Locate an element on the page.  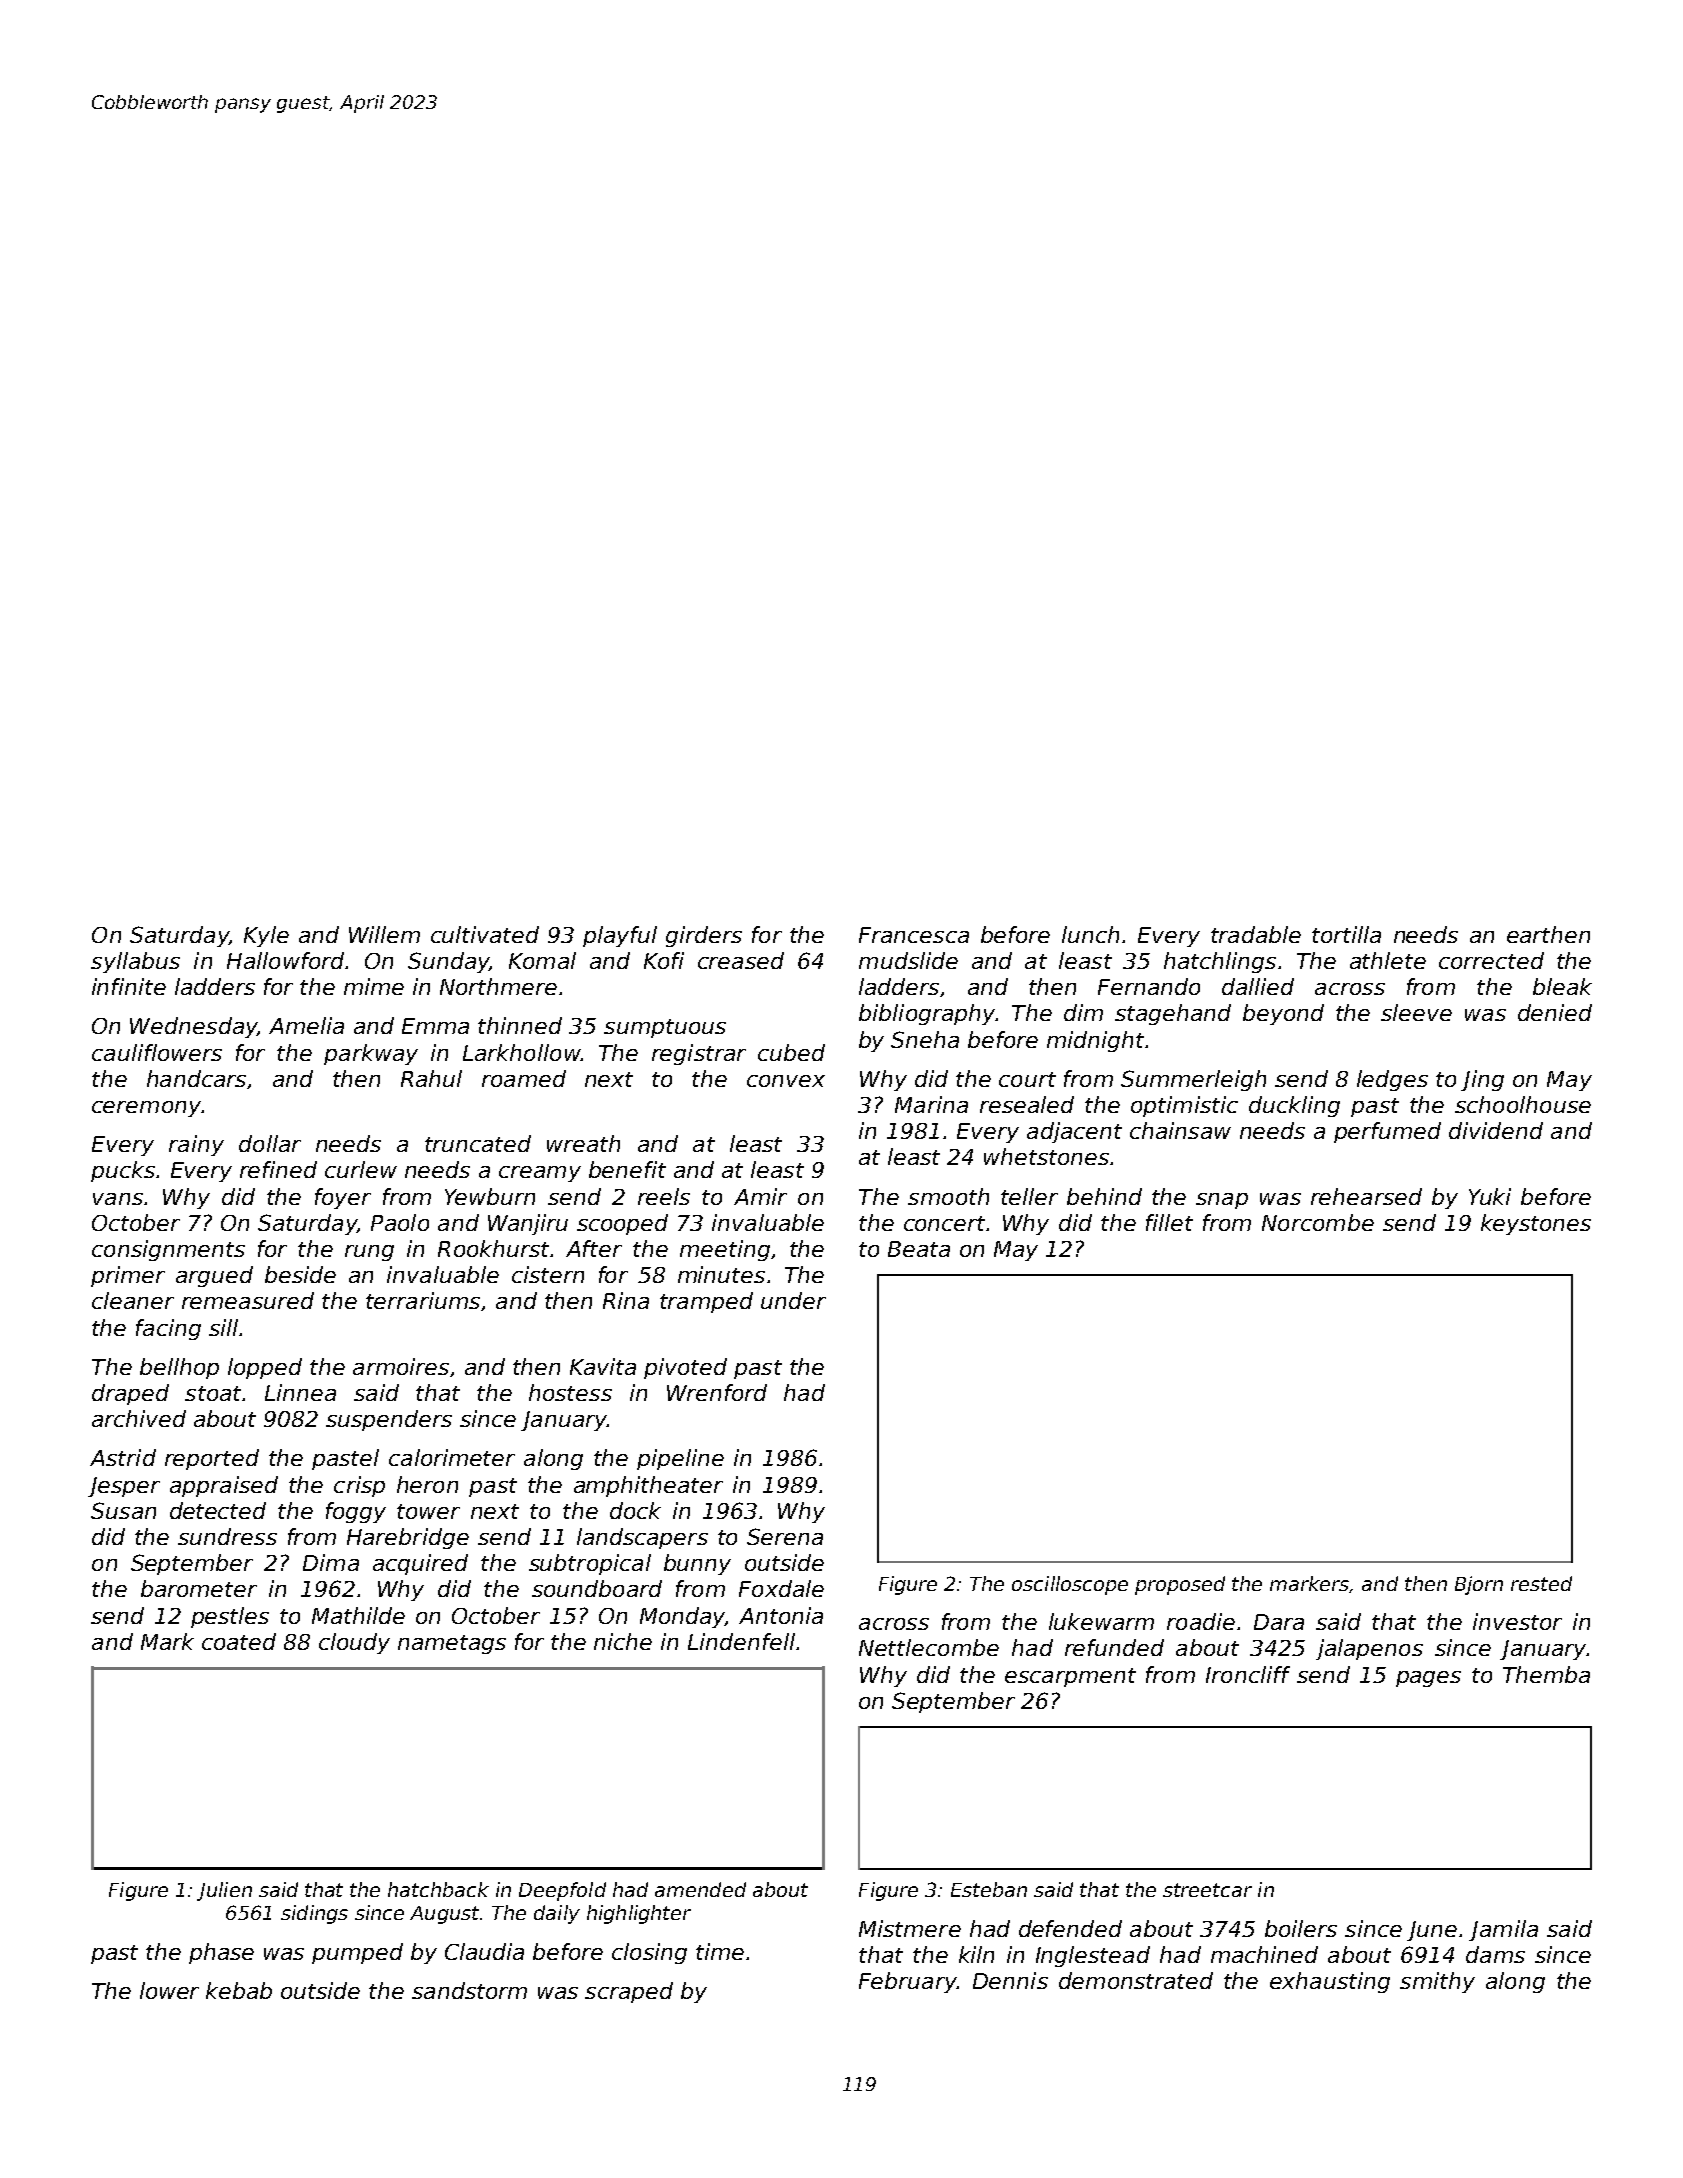
truncated is located at coordinates (478, 1143).
